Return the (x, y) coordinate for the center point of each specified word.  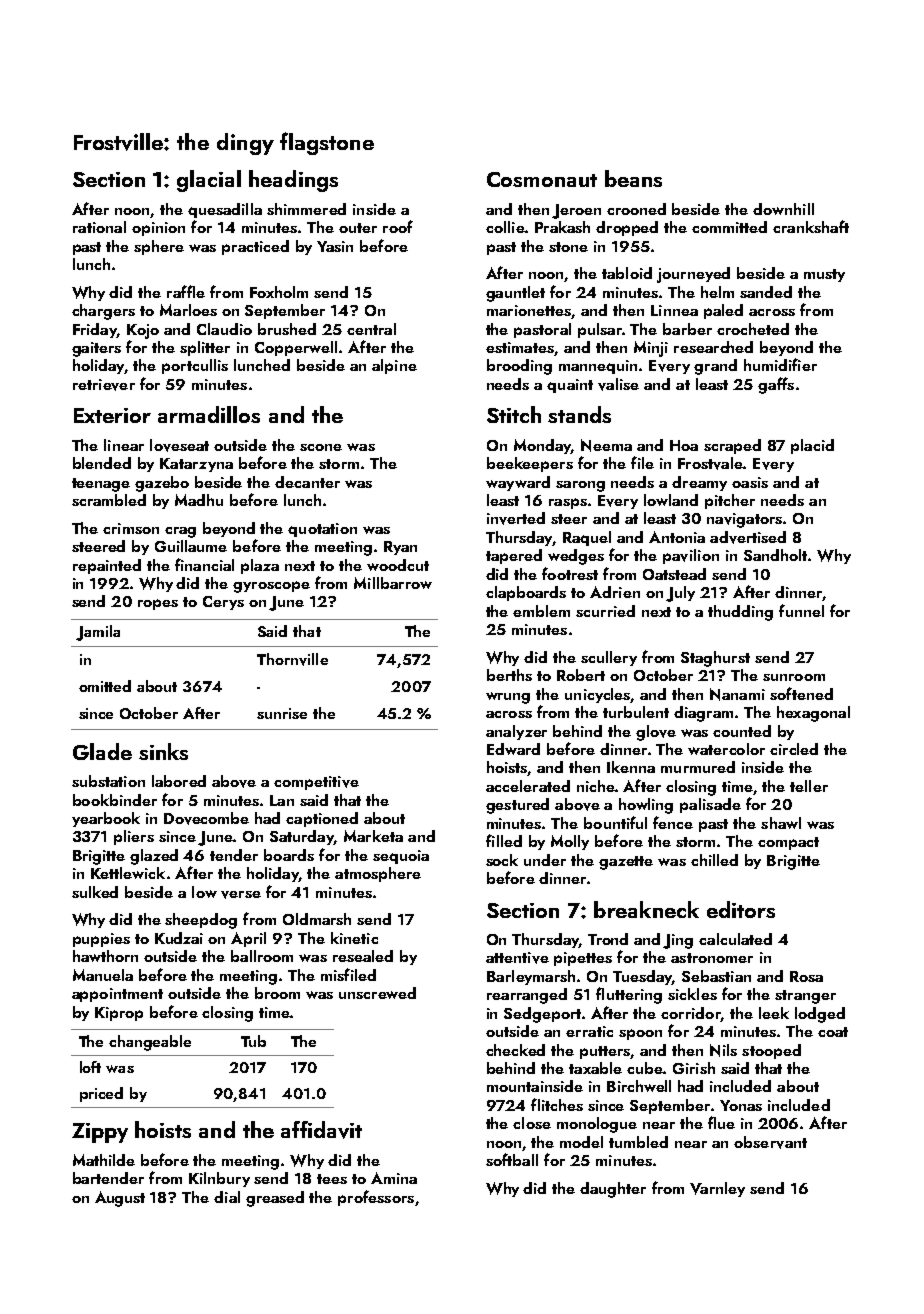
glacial (209, 181)
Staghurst (715, 659)
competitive (316, 783)
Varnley (717, 1189)
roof (398, 226)
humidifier (780, 364)
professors (376, 1198)
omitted (105, 686)
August (120, 1199)
